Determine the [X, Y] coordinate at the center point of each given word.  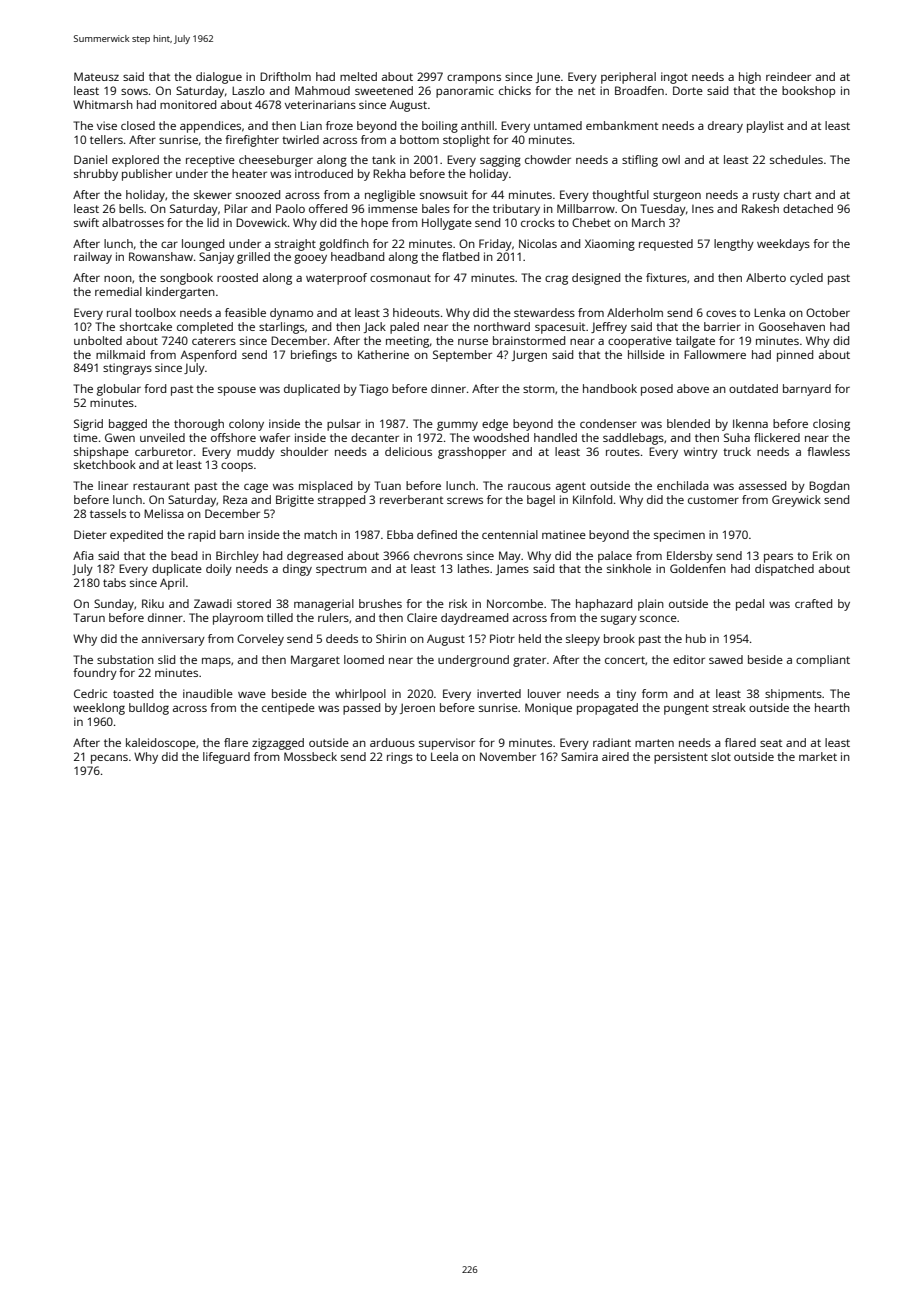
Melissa [164, 513]
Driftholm [285, 76]
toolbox [155, 312]
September [462, 356]
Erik [822, 555]
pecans [109, 759]
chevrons [438, 555]
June [548, 77]
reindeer [788, 76]
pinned [795, 356]
